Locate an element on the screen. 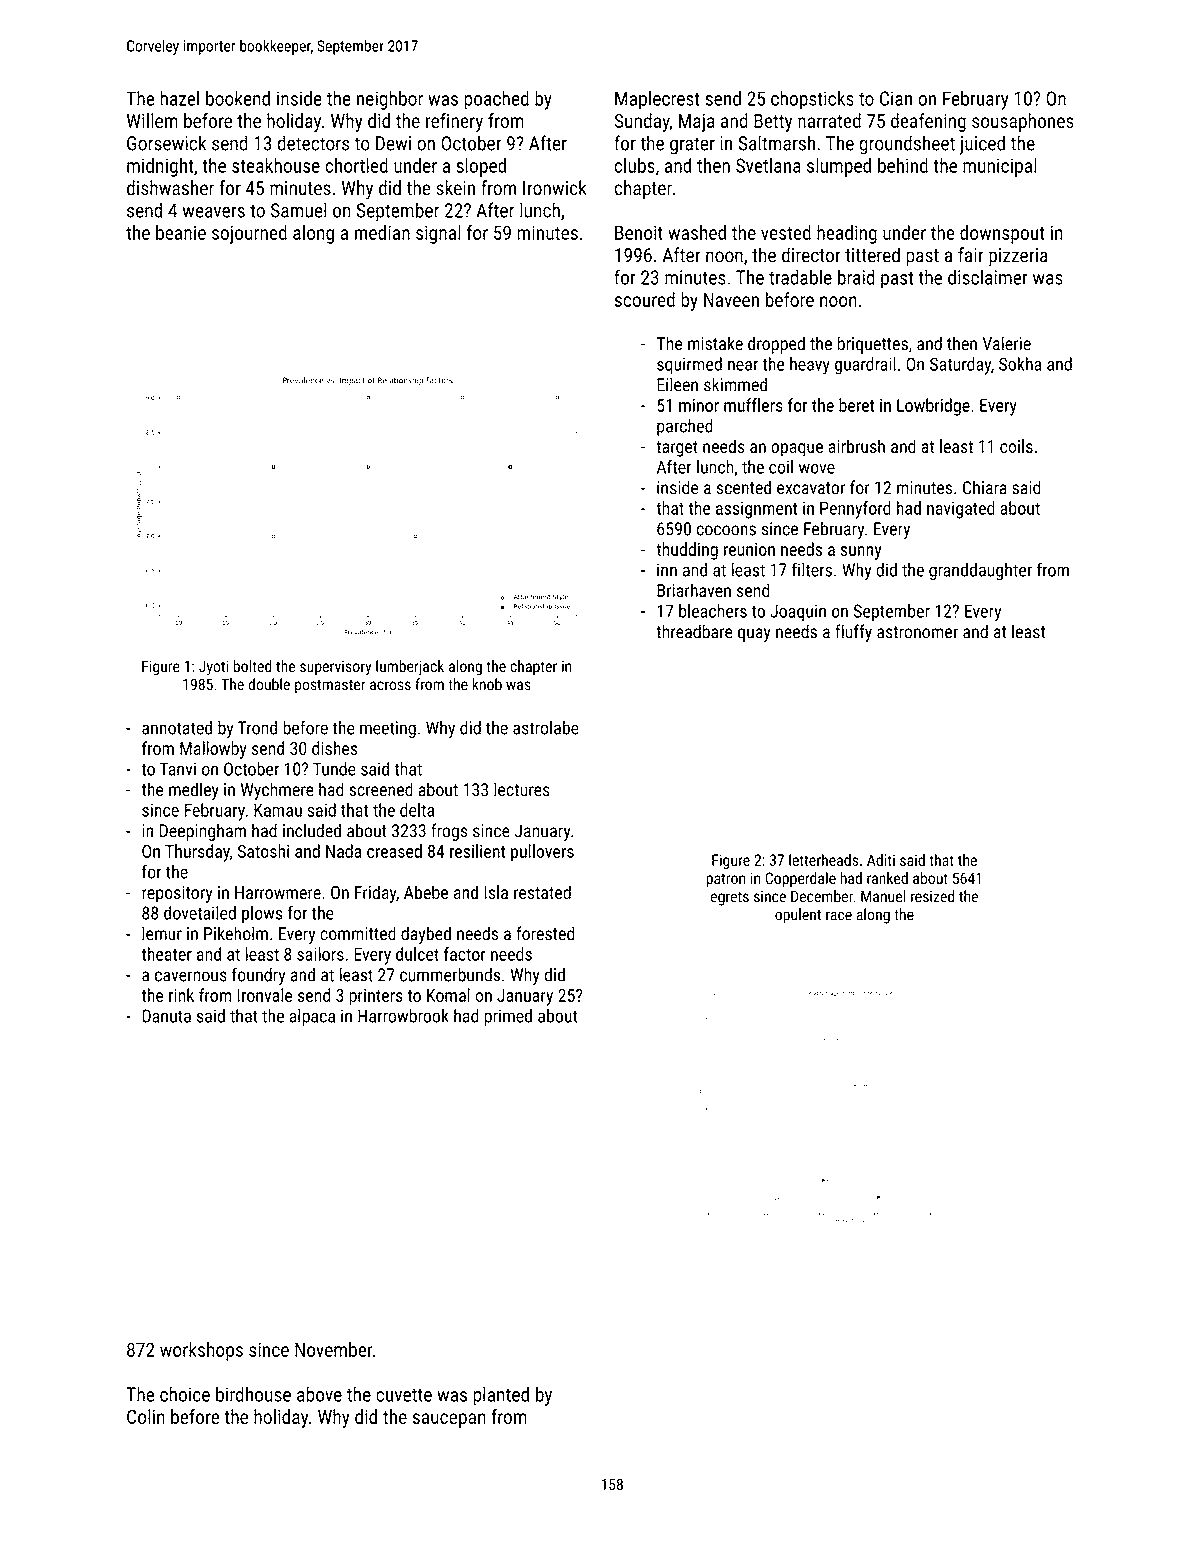  sojourned is located at coordinates (249, 234).
